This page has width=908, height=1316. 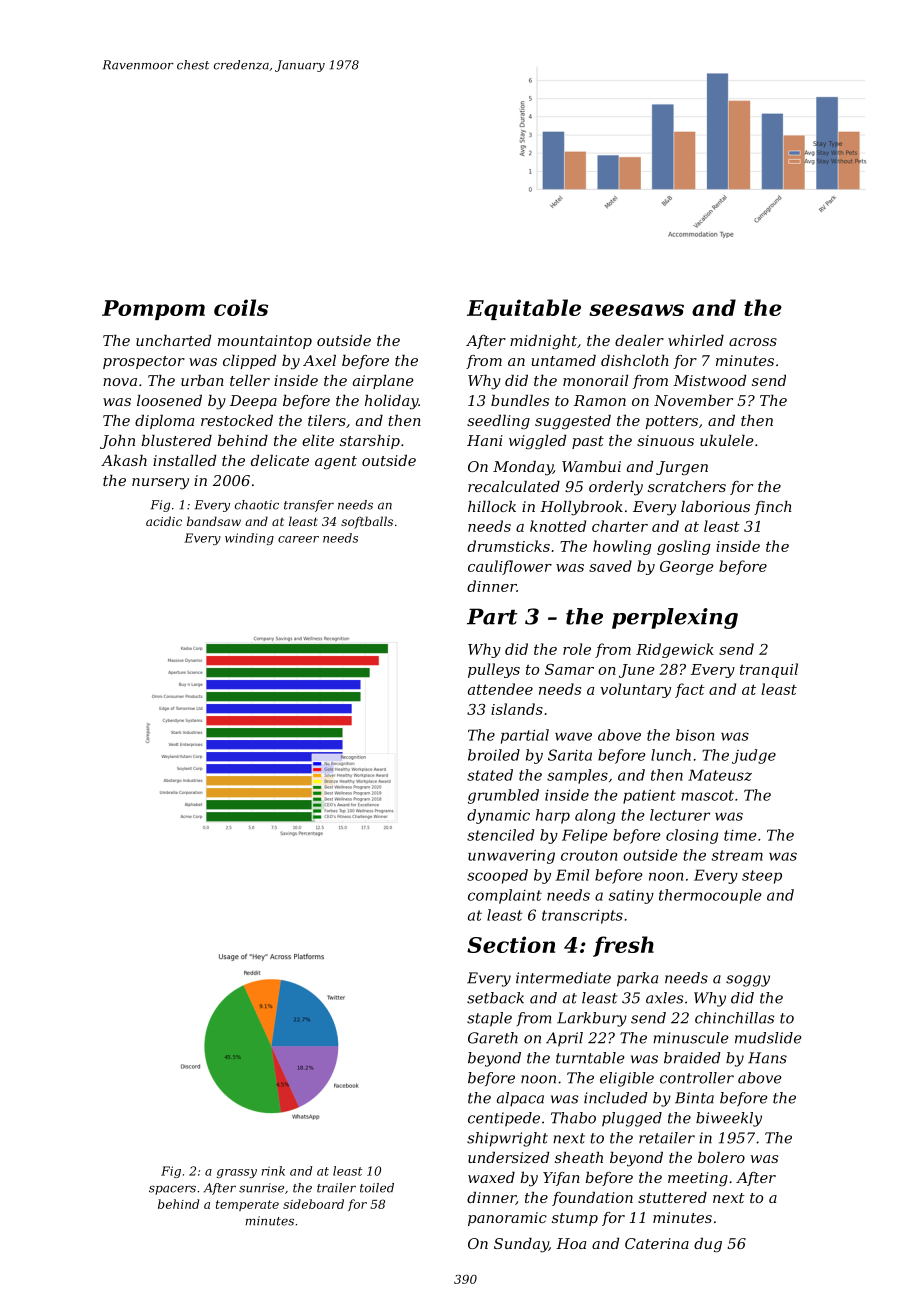 I want to click on mountaintop, so click(x=265, y=342).
